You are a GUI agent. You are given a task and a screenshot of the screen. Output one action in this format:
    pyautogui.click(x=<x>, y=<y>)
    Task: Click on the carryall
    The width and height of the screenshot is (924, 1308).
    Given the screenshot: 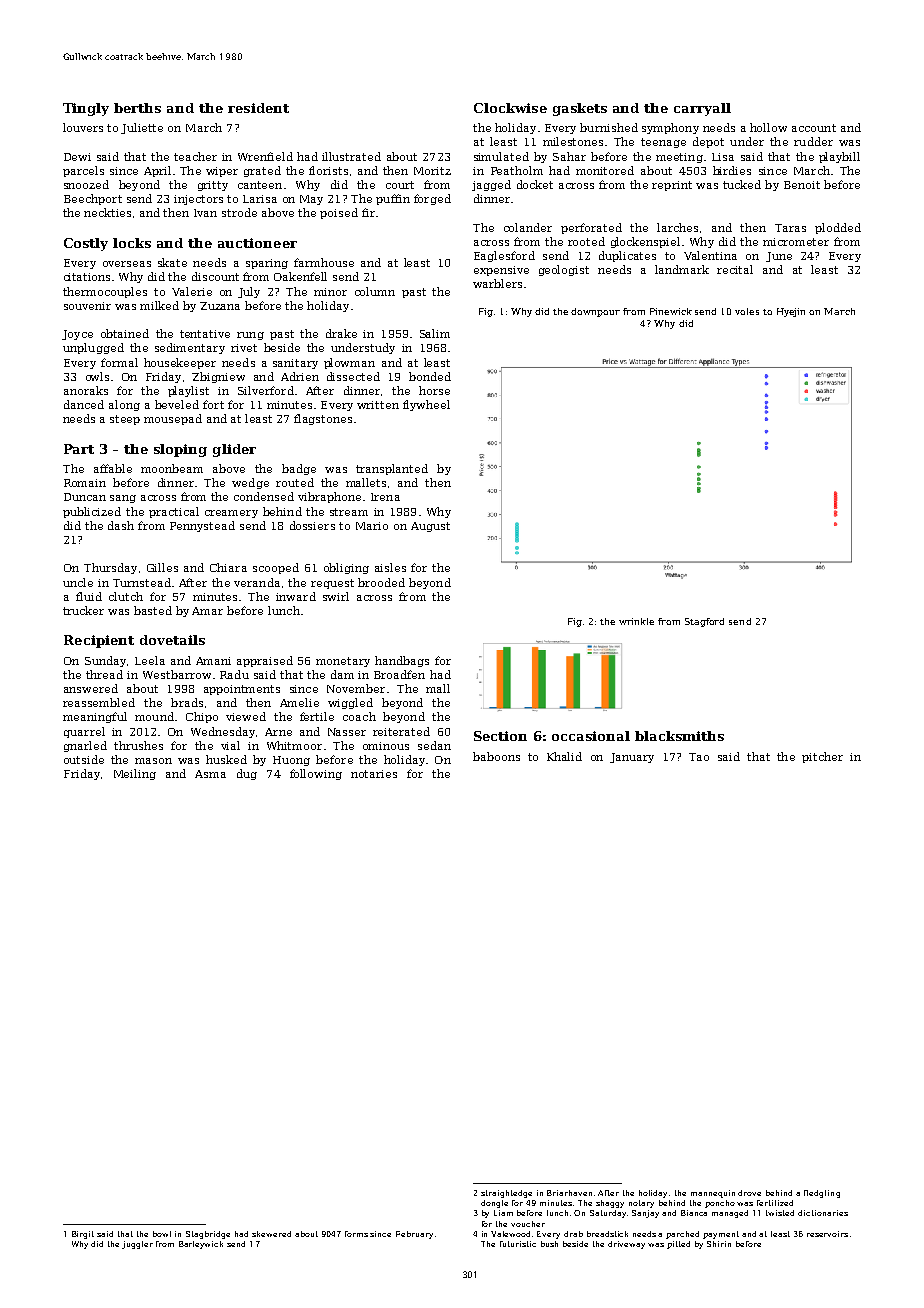 What is the action you would take?
    pyautogui.click(x=702, y=109)
